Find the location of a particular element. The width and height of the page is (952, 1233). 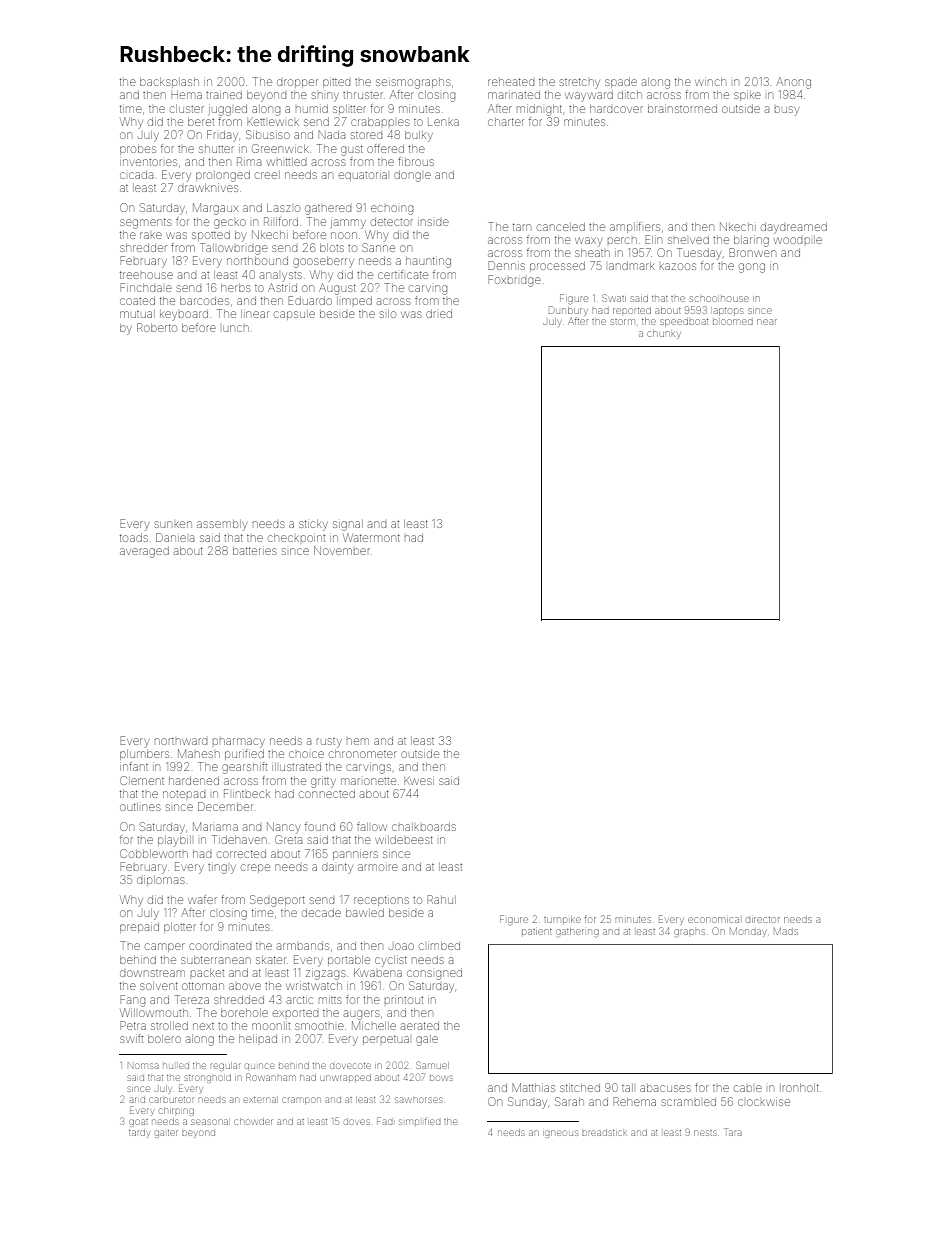

abacuses is located at coordinates (665, 1088).
